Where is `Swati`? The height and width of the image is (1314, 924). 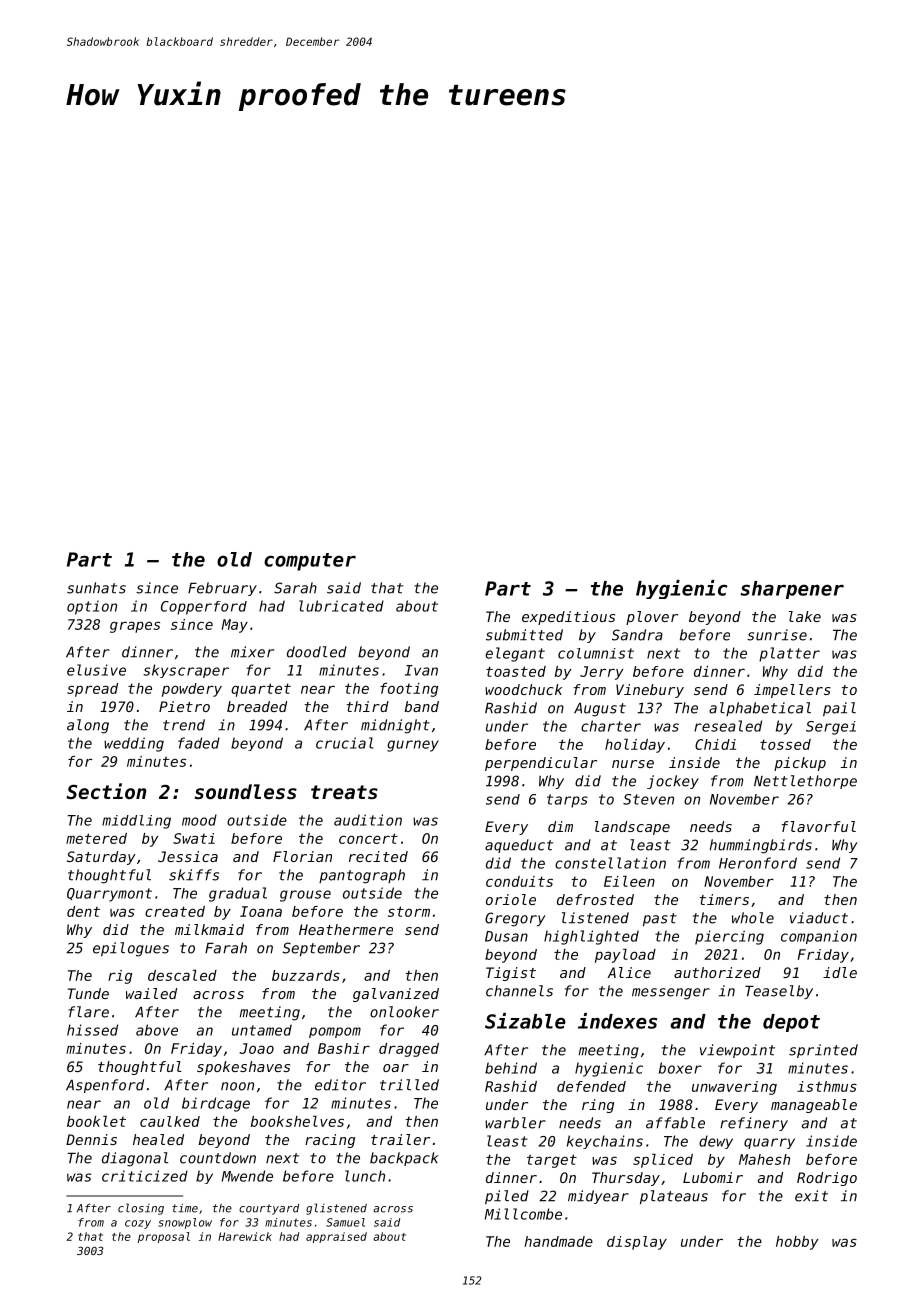 Swati is located at coordinates (194, 838).
